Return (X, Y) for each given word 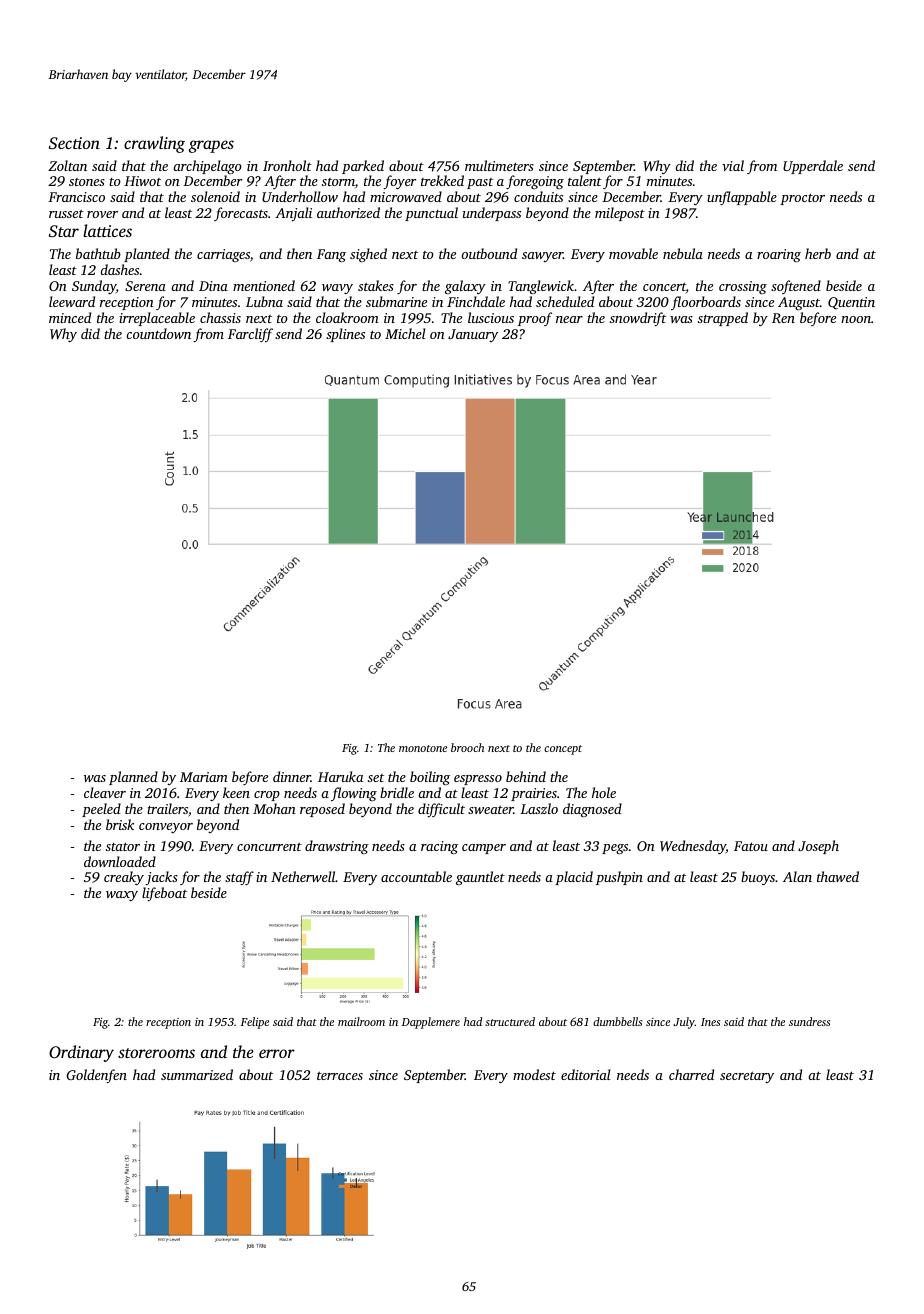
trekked (442, 180)
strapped (723, 319)
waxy (122, 896)
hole (604, 792)
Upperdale (813, 167)
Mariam (204, 777)
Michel (405, 333)
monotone (423, 748)
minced (70, 317)
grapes (211, 146)
